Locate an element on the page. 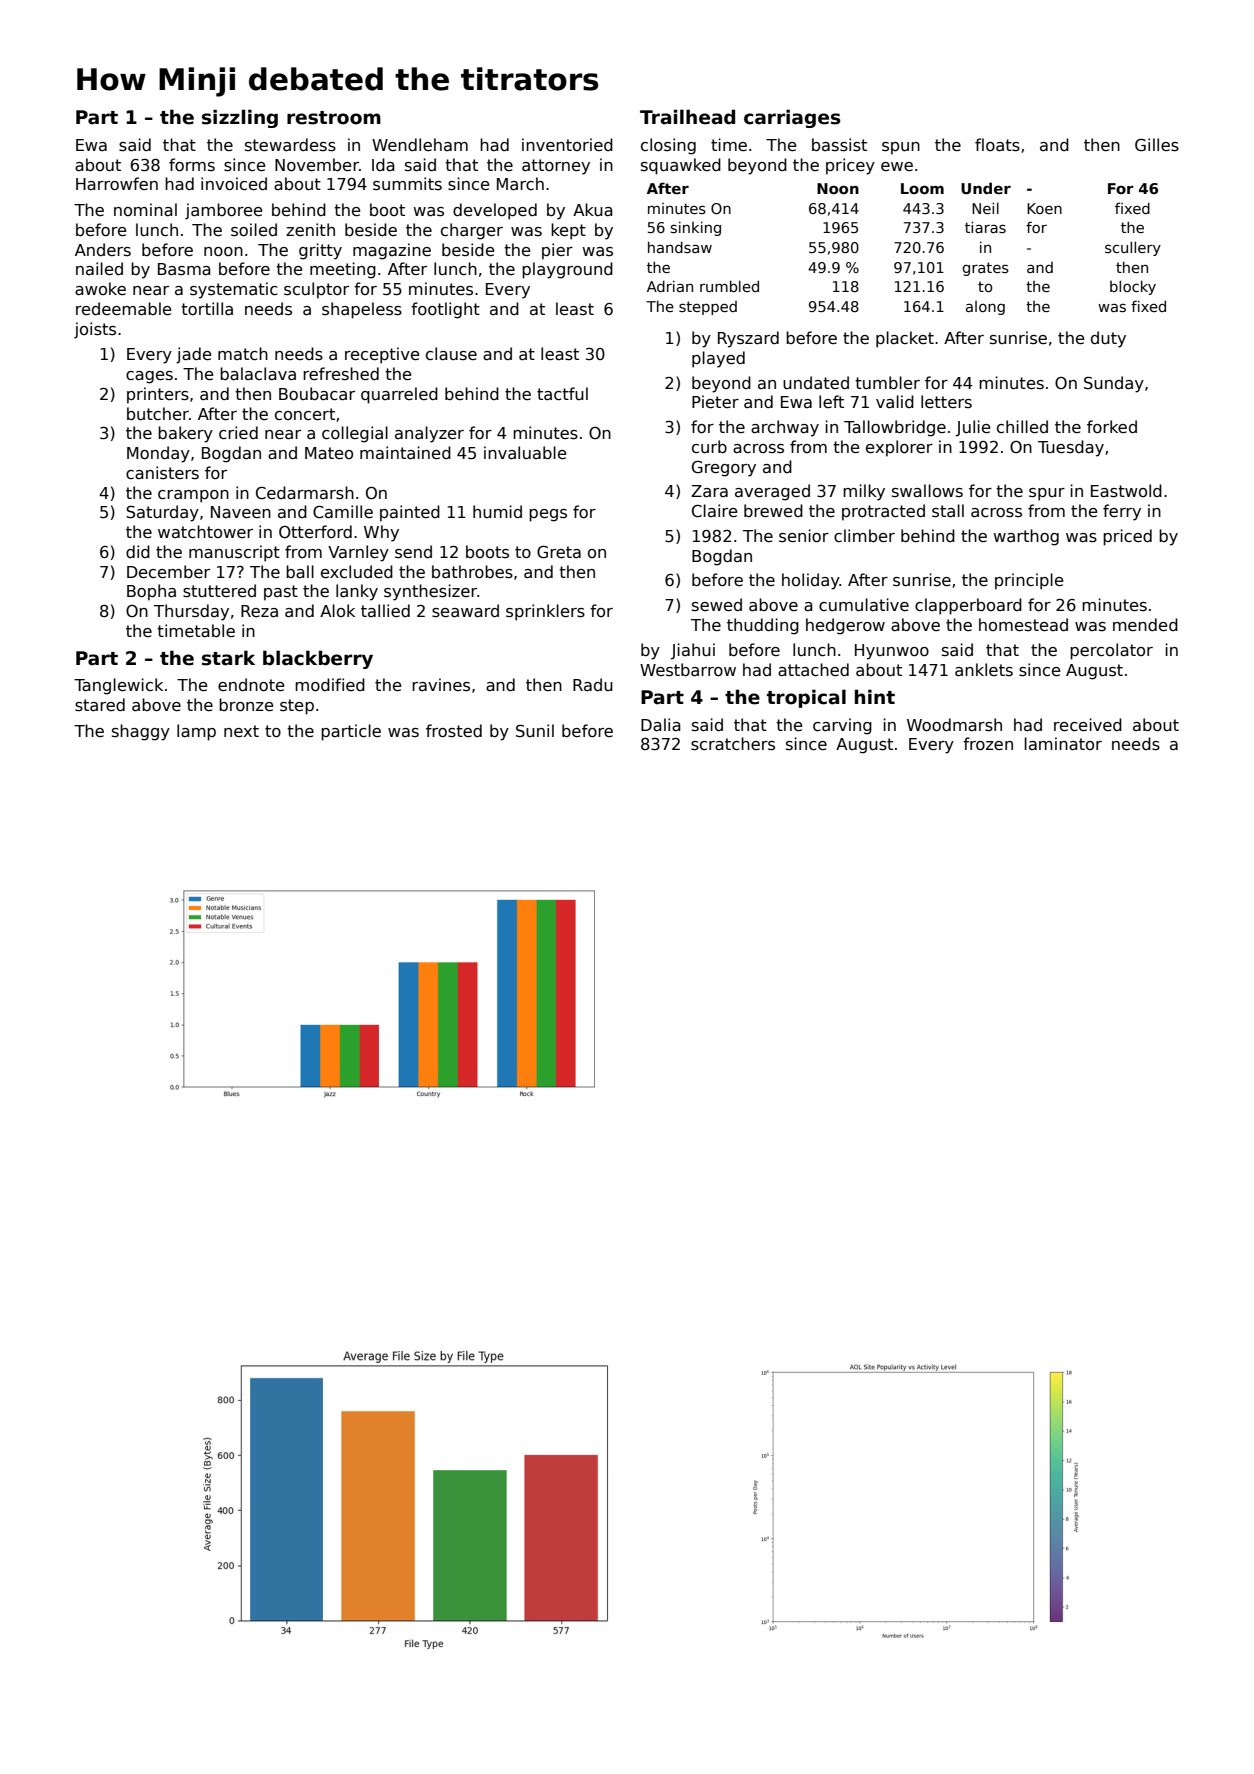 This image has height=1774, width=1254. stark is located at coordinates (228, 658).
